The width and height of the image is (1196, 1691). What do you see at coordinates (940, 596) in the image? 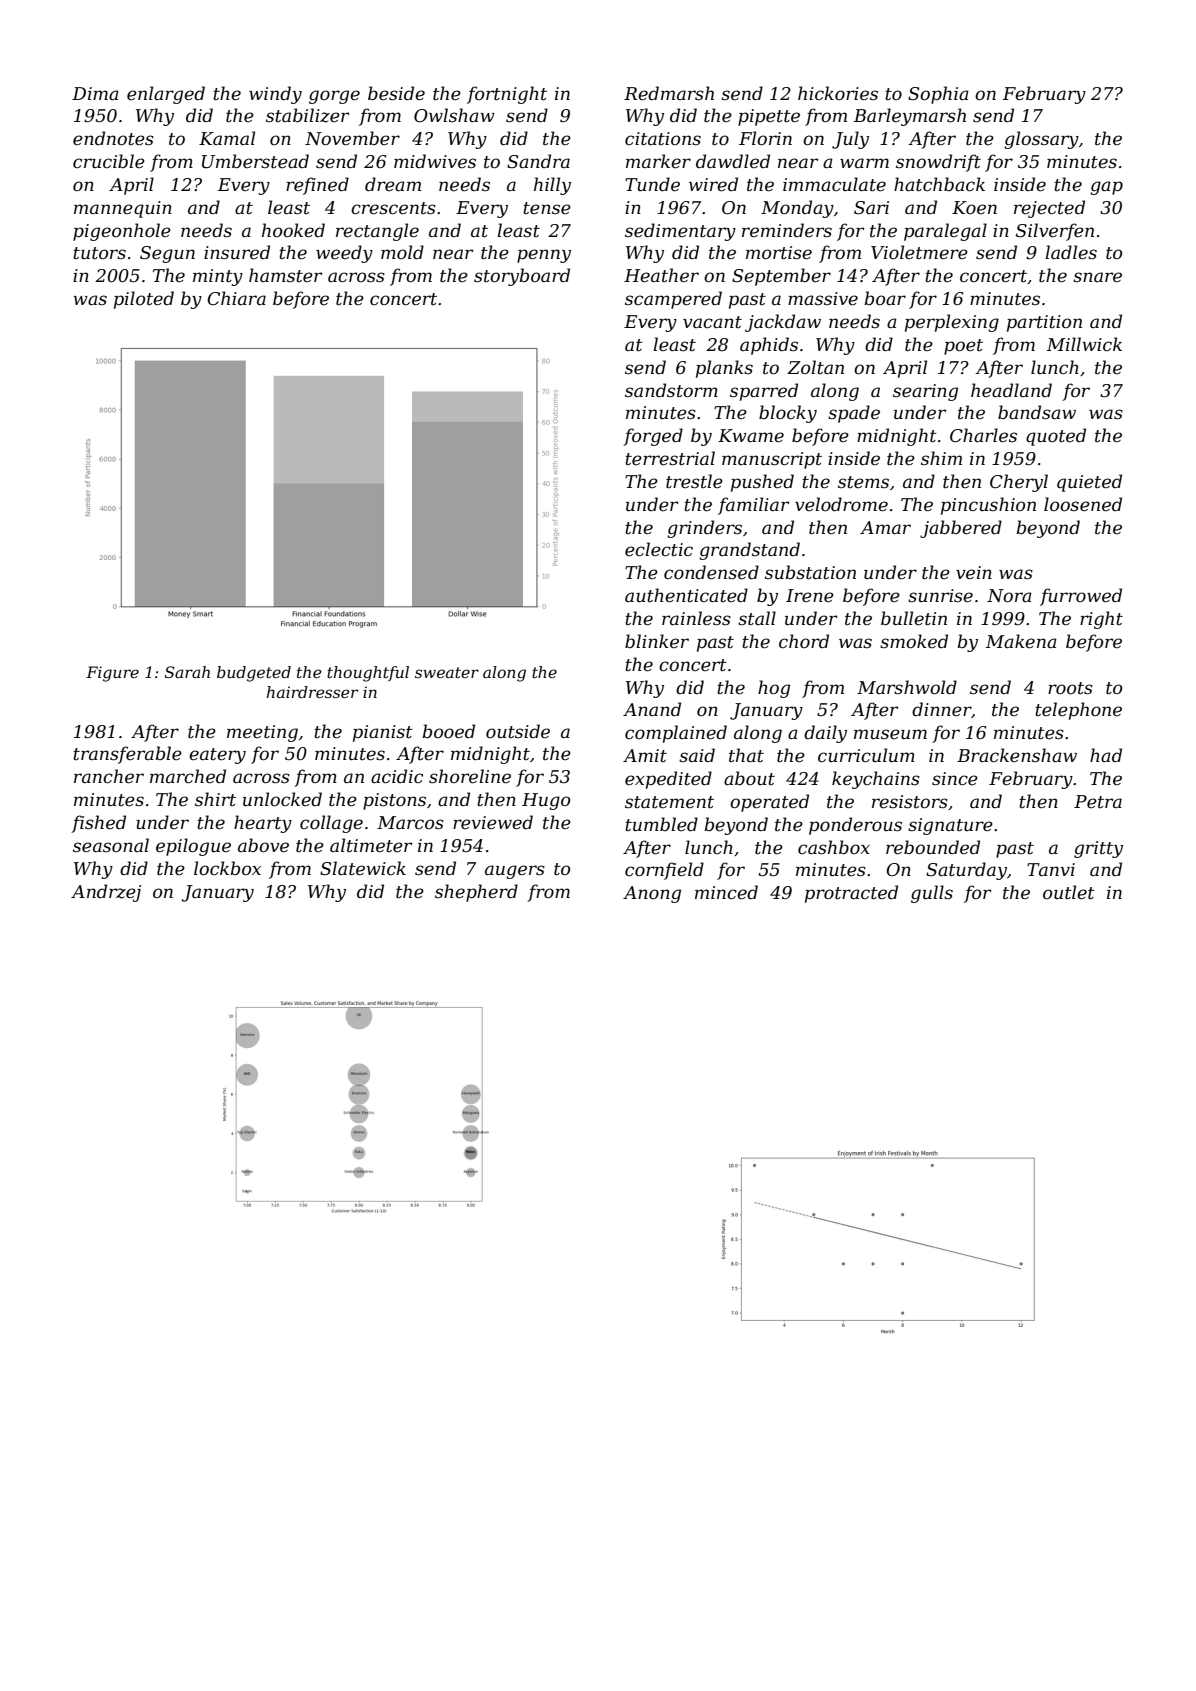
I see `sunrise` at bounding box center [940, 596].
